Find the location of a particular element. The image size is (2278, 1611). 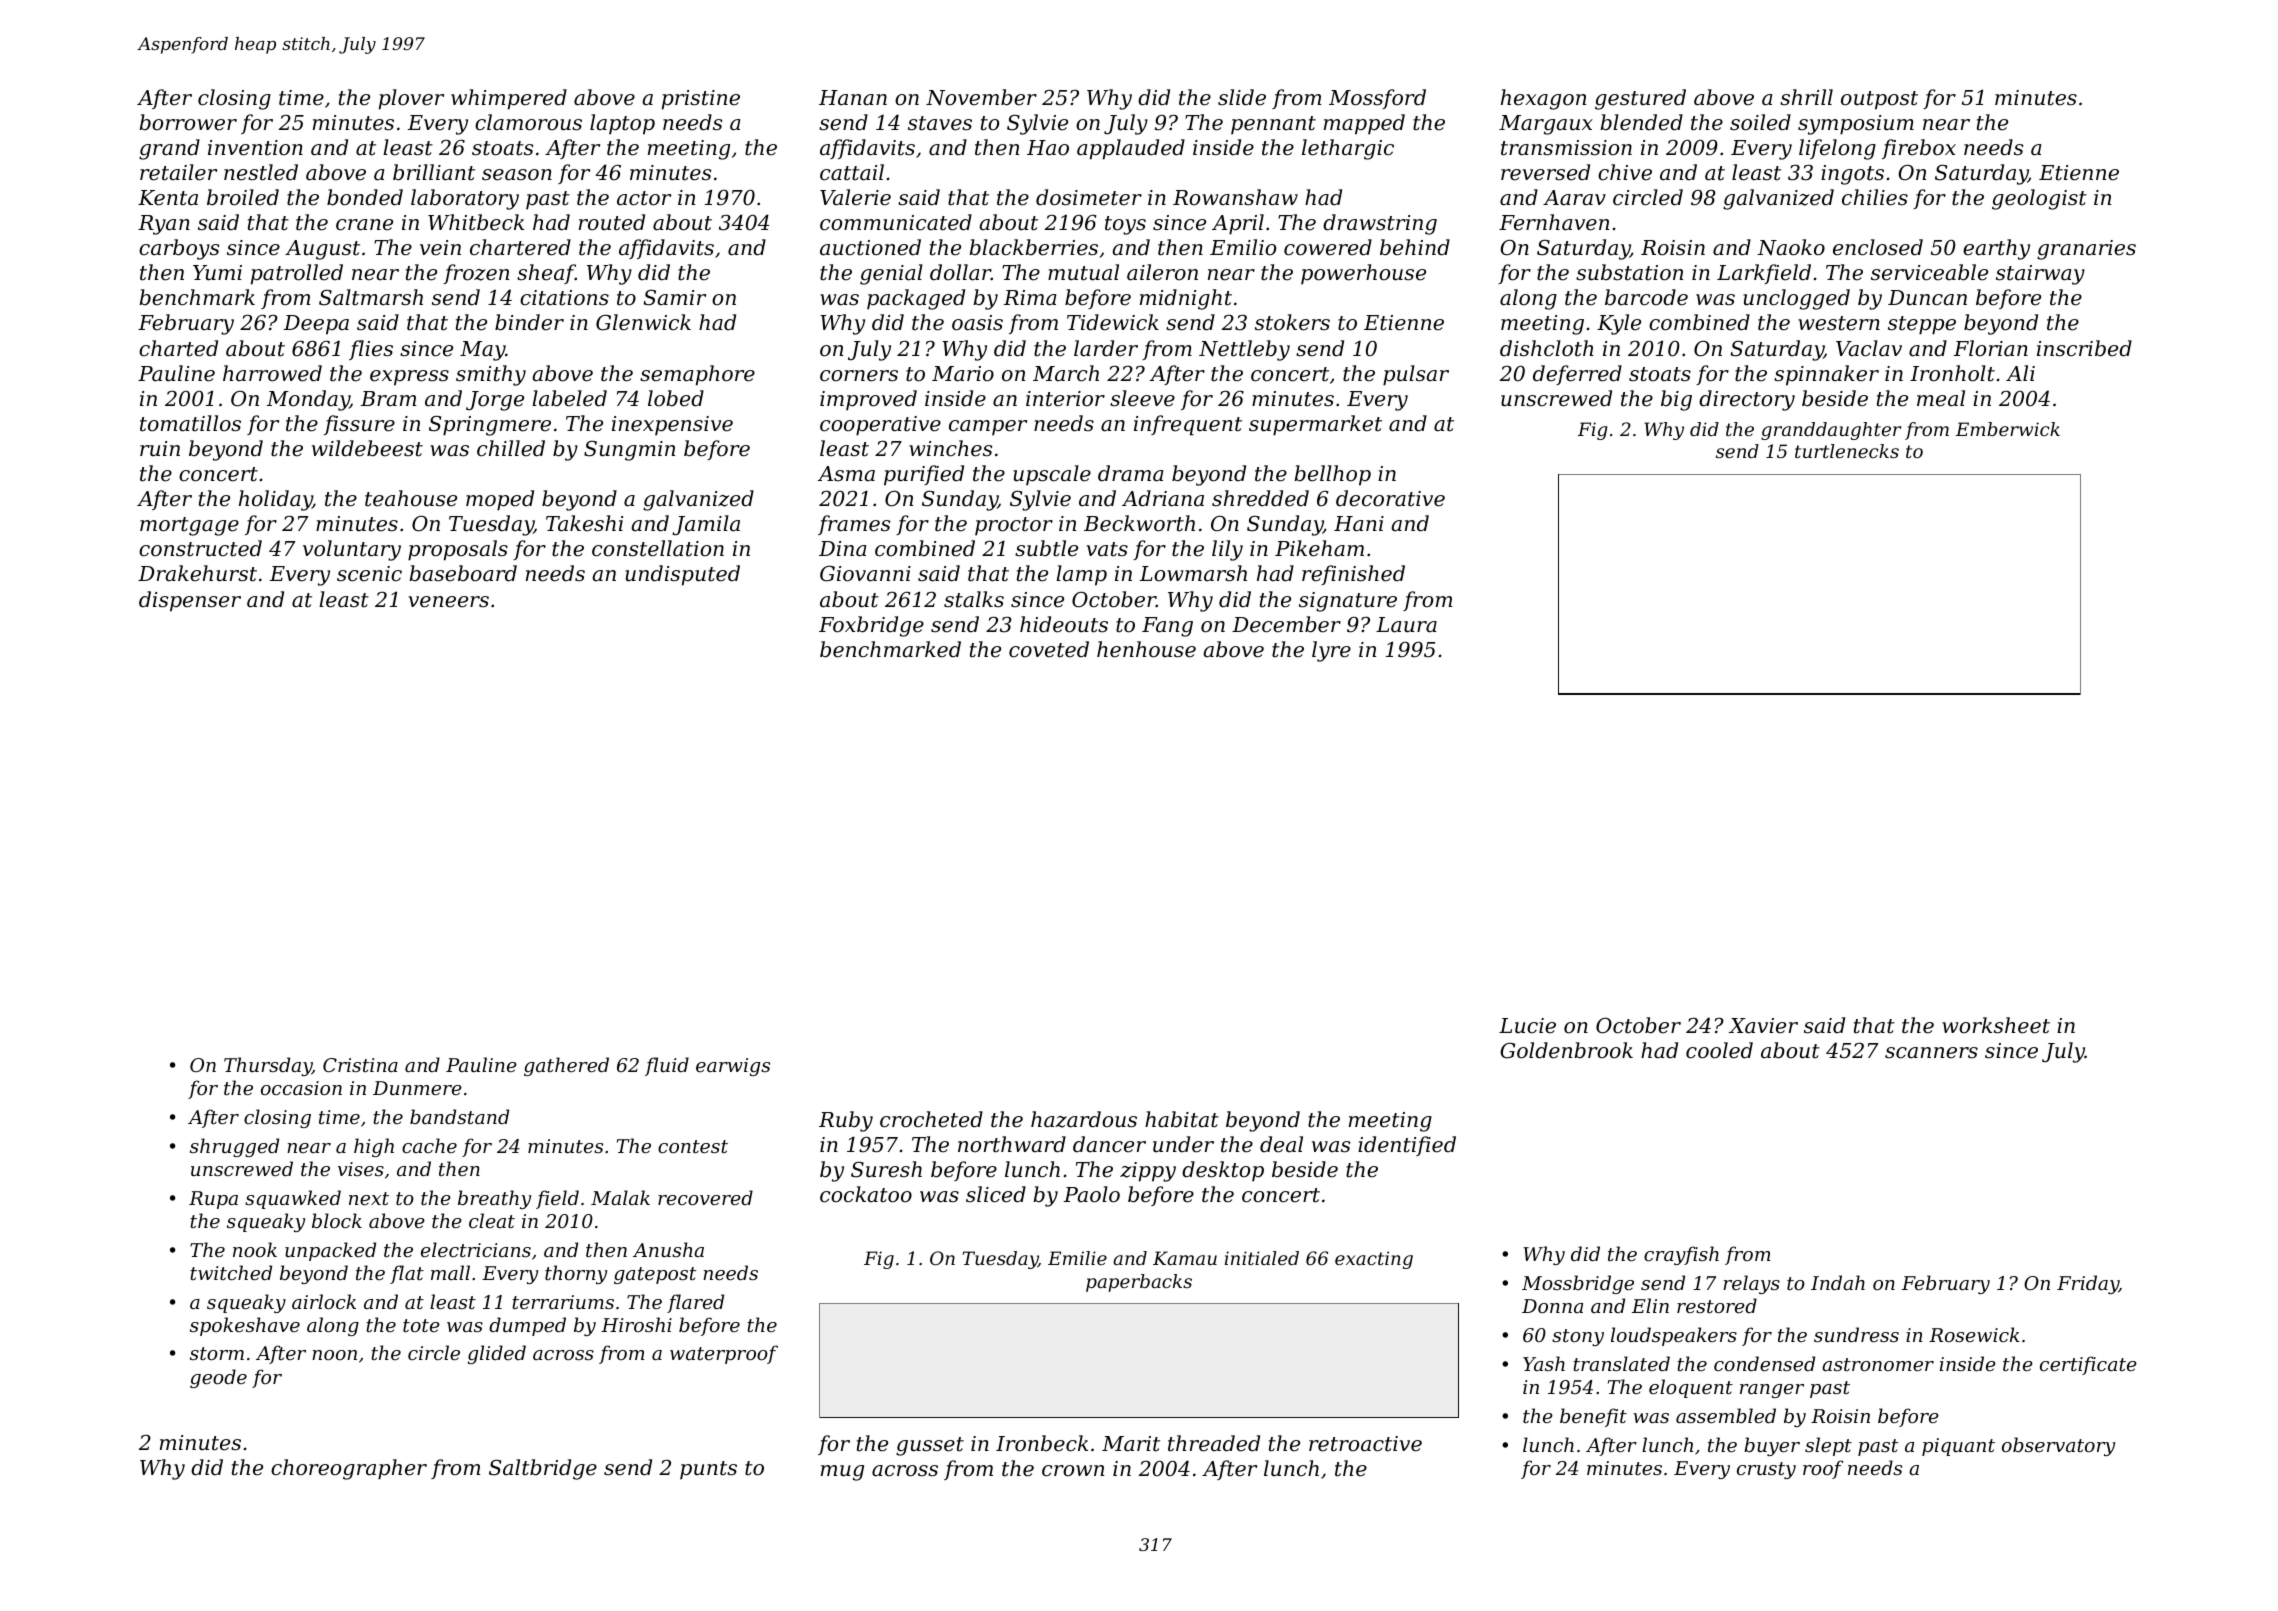

retroactive is located at coordinates (1365, 1444).
